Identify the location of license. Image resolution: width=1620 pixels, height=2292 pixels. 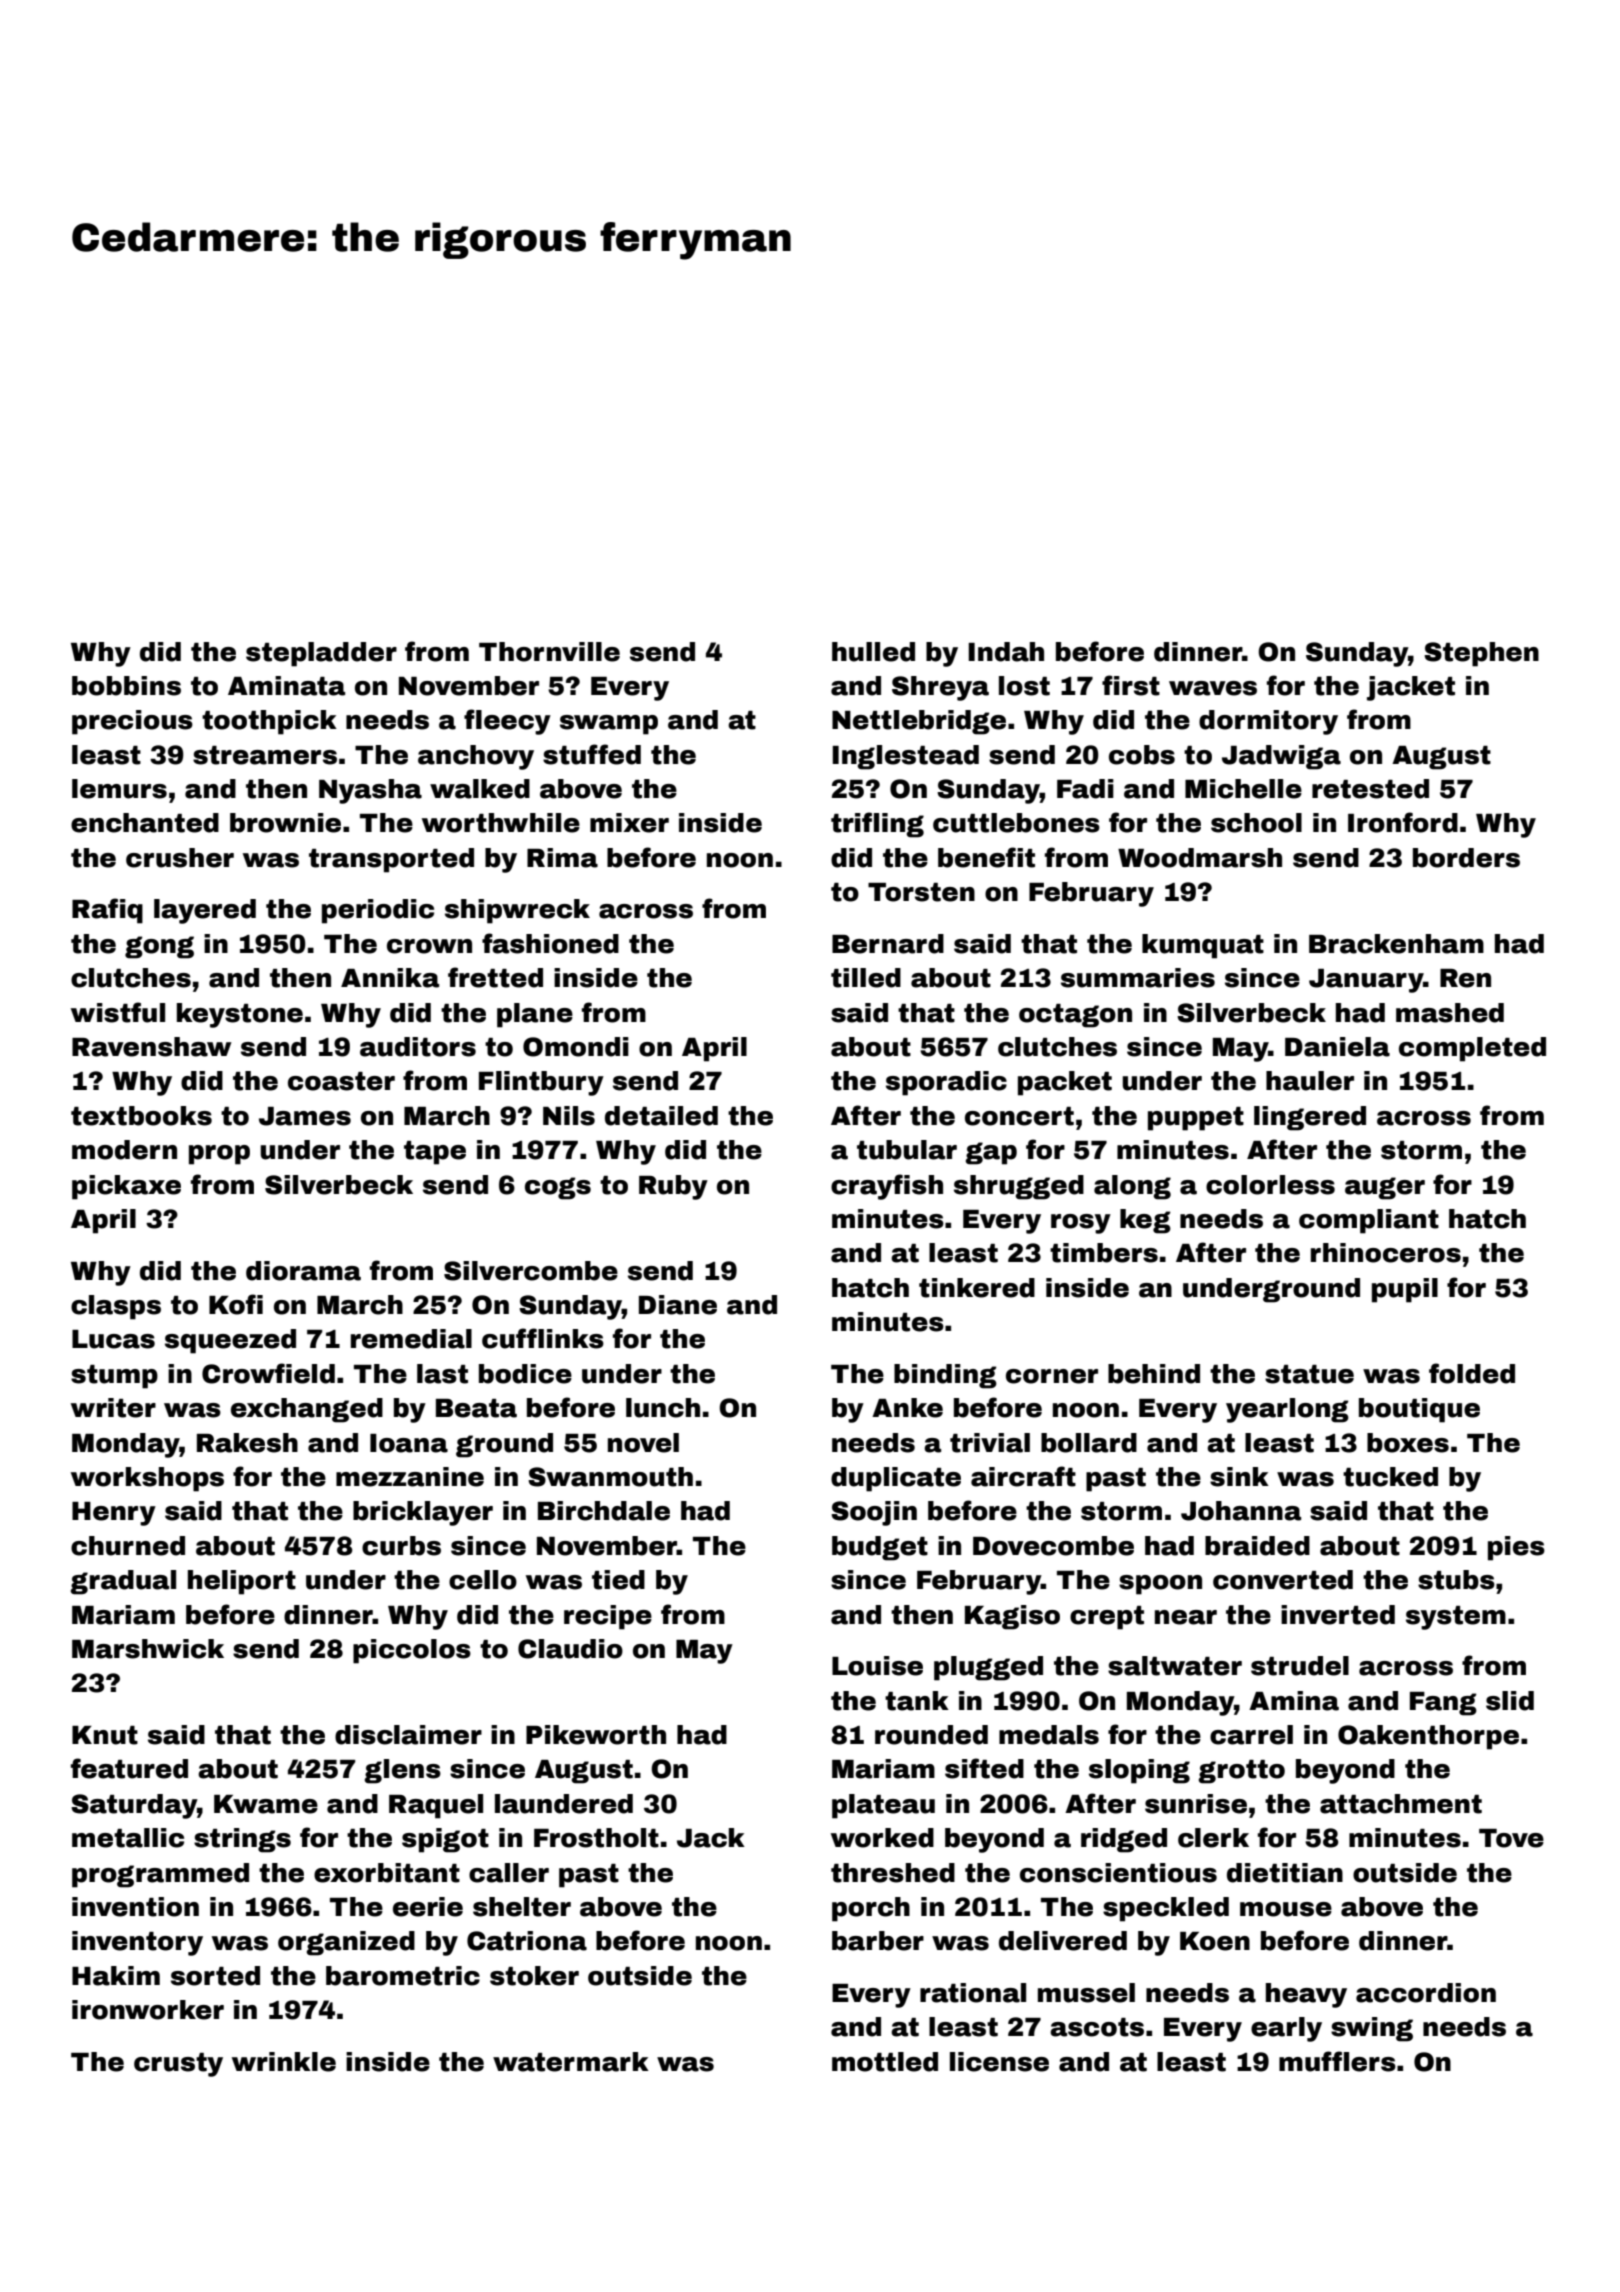
(999, 2062).
